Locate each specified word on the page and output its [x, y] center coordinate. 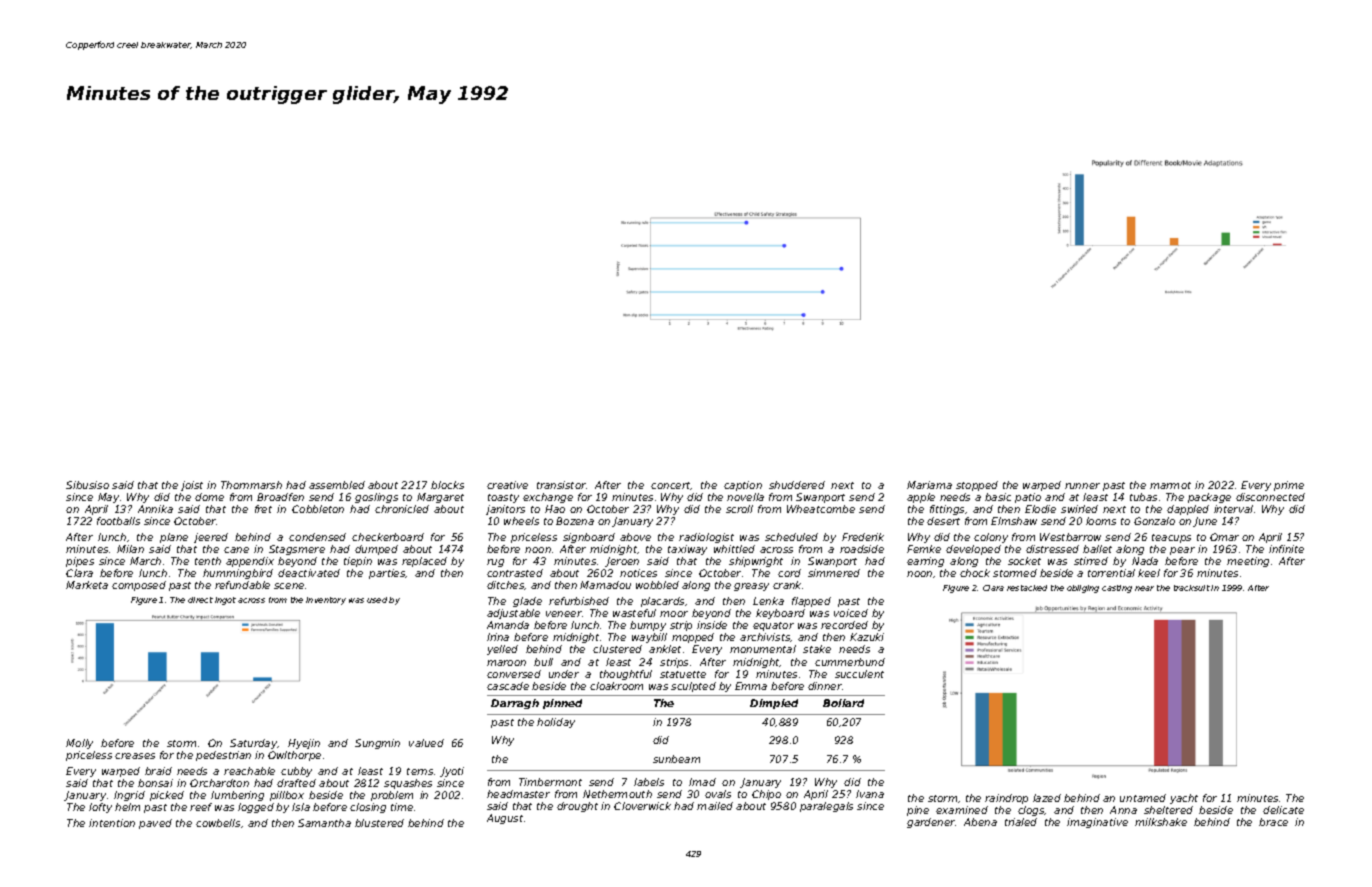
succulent [859, 674]
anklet [665, 649]
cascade [508, 686]
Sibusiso [87, 485]
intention [112, 823]
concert [671, 486]
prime [1289, 486]
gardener [931, 823]
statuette [683, 674]
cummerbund [850, 662]
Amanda [508, 625]
